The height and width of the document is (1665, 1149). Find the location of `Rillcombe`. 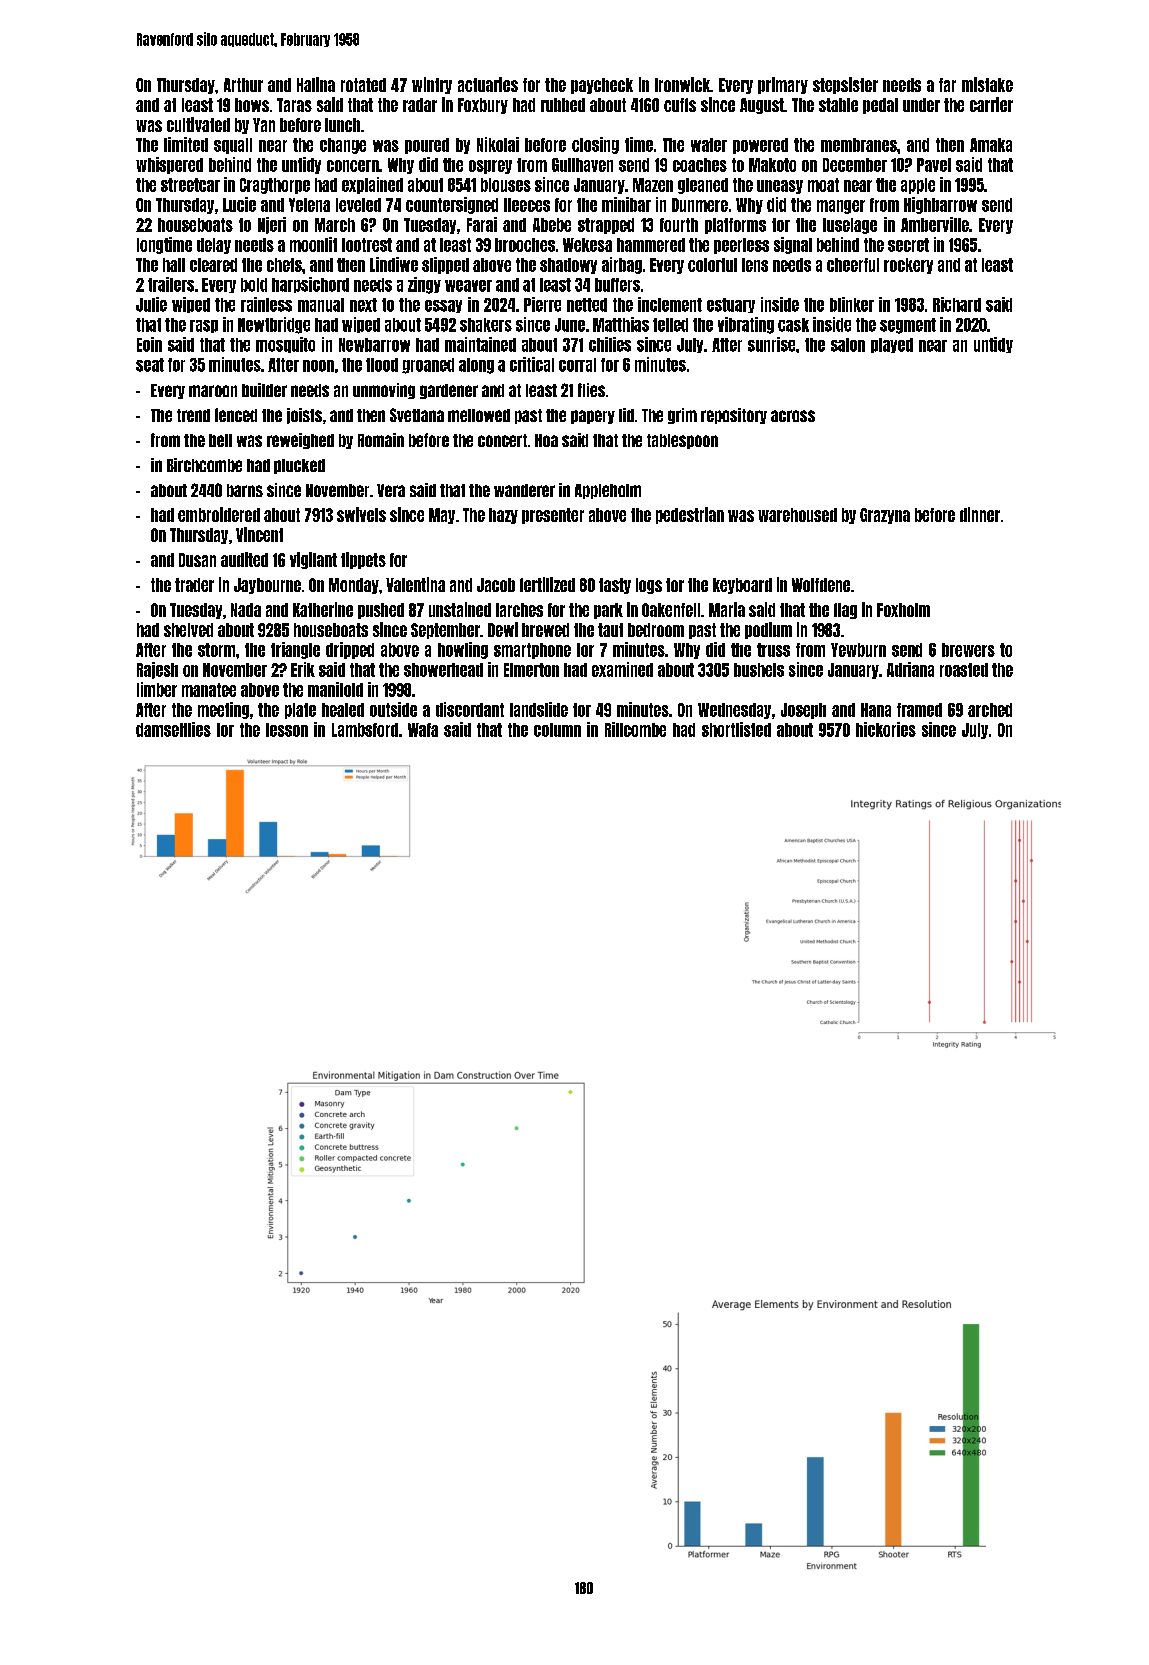

Rillcombe is located at coordinates (635, 729).
